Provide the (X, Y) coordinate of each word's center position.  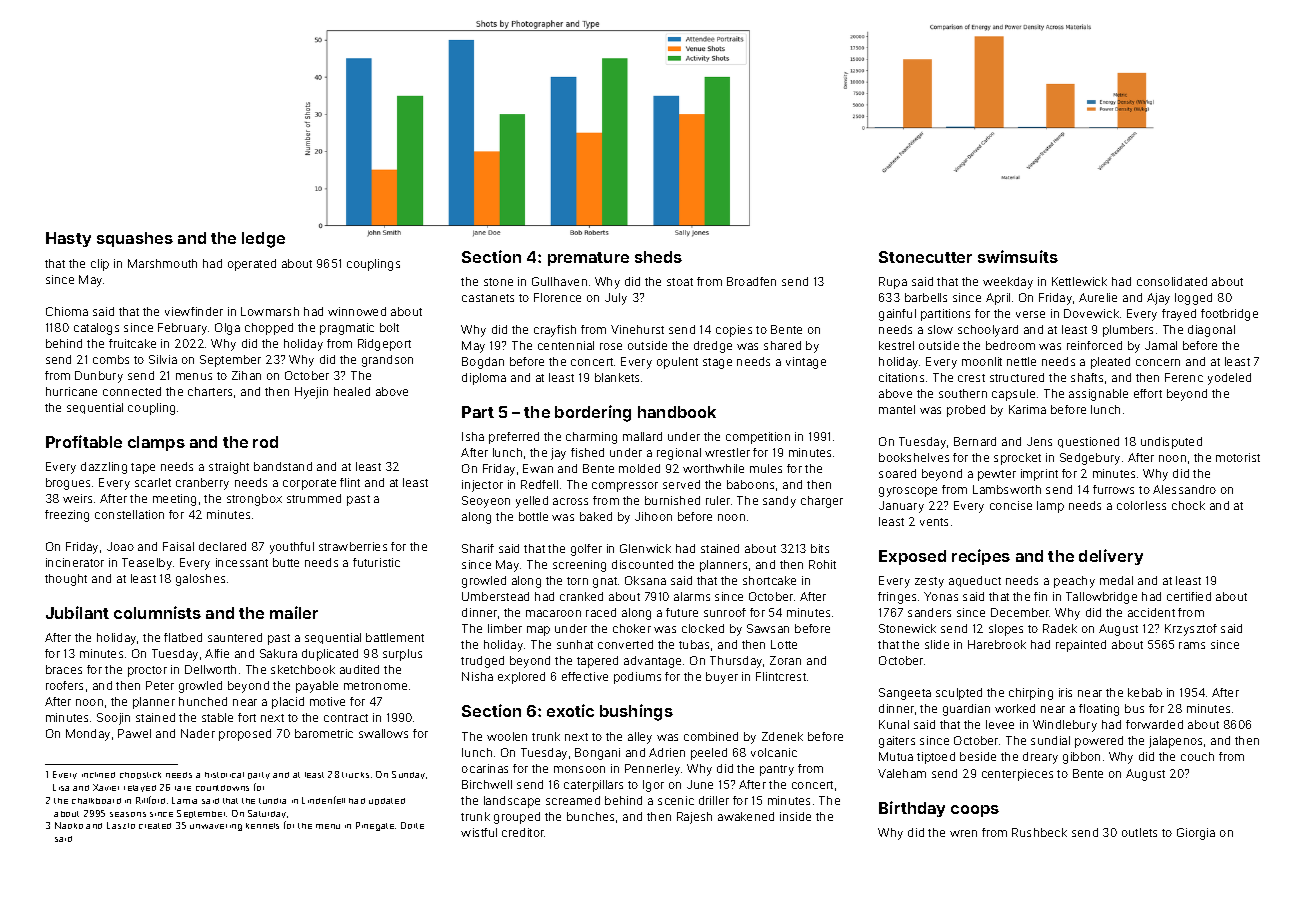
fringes (897, 598)
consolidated (1172, 281)
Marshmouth (162, 263)
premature (588, 259)
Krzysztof (1191, 630)
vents (934, 522)
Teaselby (147, 564)
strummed (314, 498)
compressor (625, 487)
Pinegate (375, 826)
